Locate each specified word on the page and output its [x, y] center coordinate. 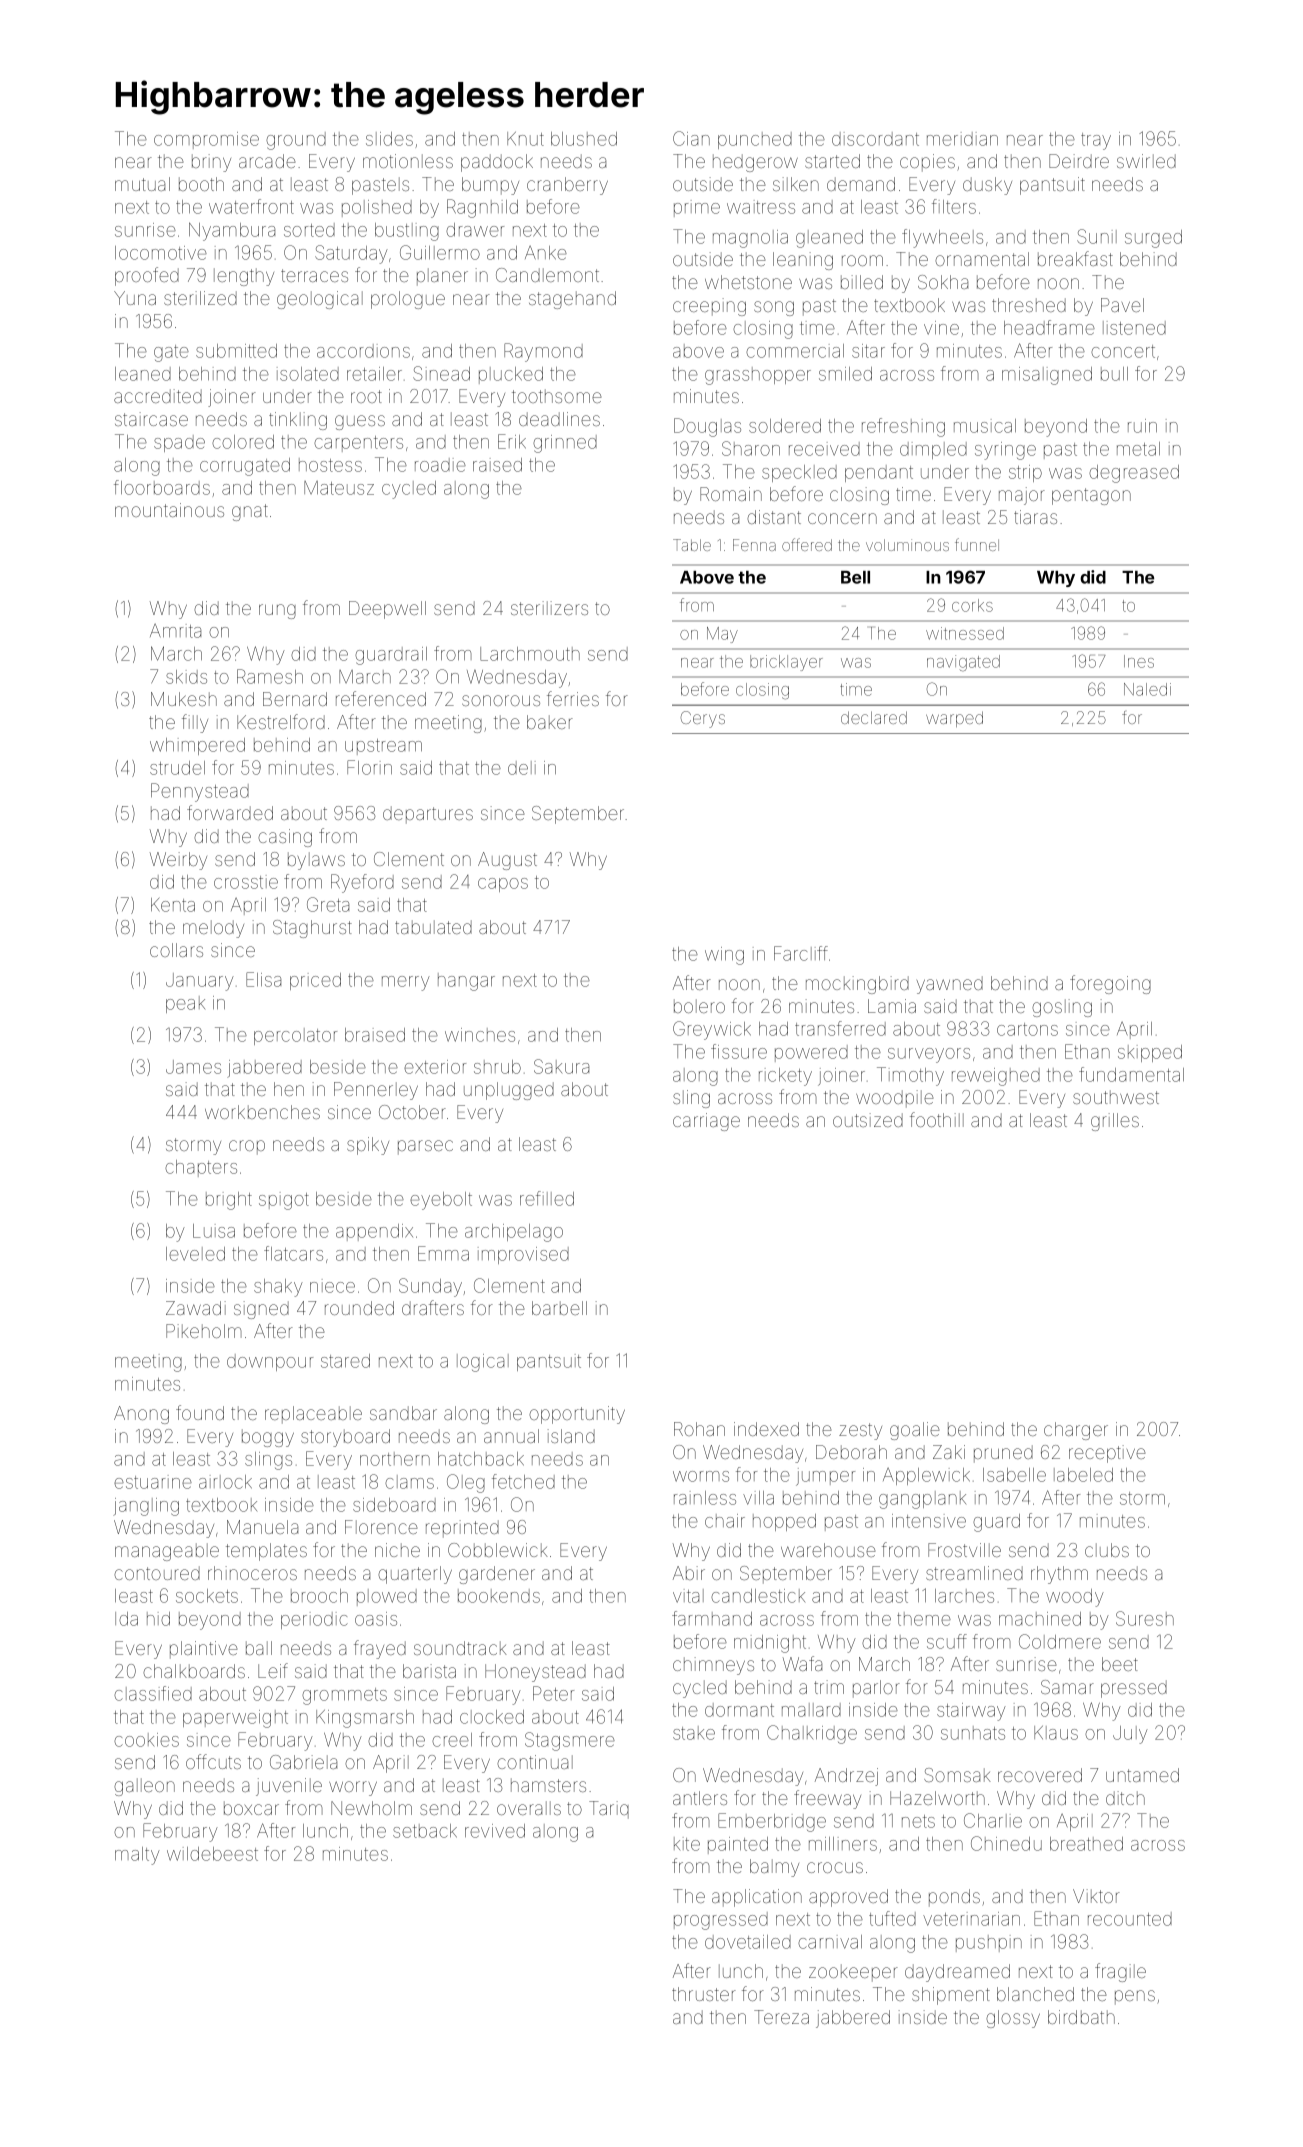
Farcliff [801, 953]
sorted [309, 230]
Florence [381, 1527]
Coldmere [1060, 1641]
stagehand [572, 300]
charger [1076, 1431]
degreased [1134, 474]
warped [954, 719]
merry [406, 983]
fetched [523, 1481]
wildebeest [212, 1854]
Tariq [609, 1810]
